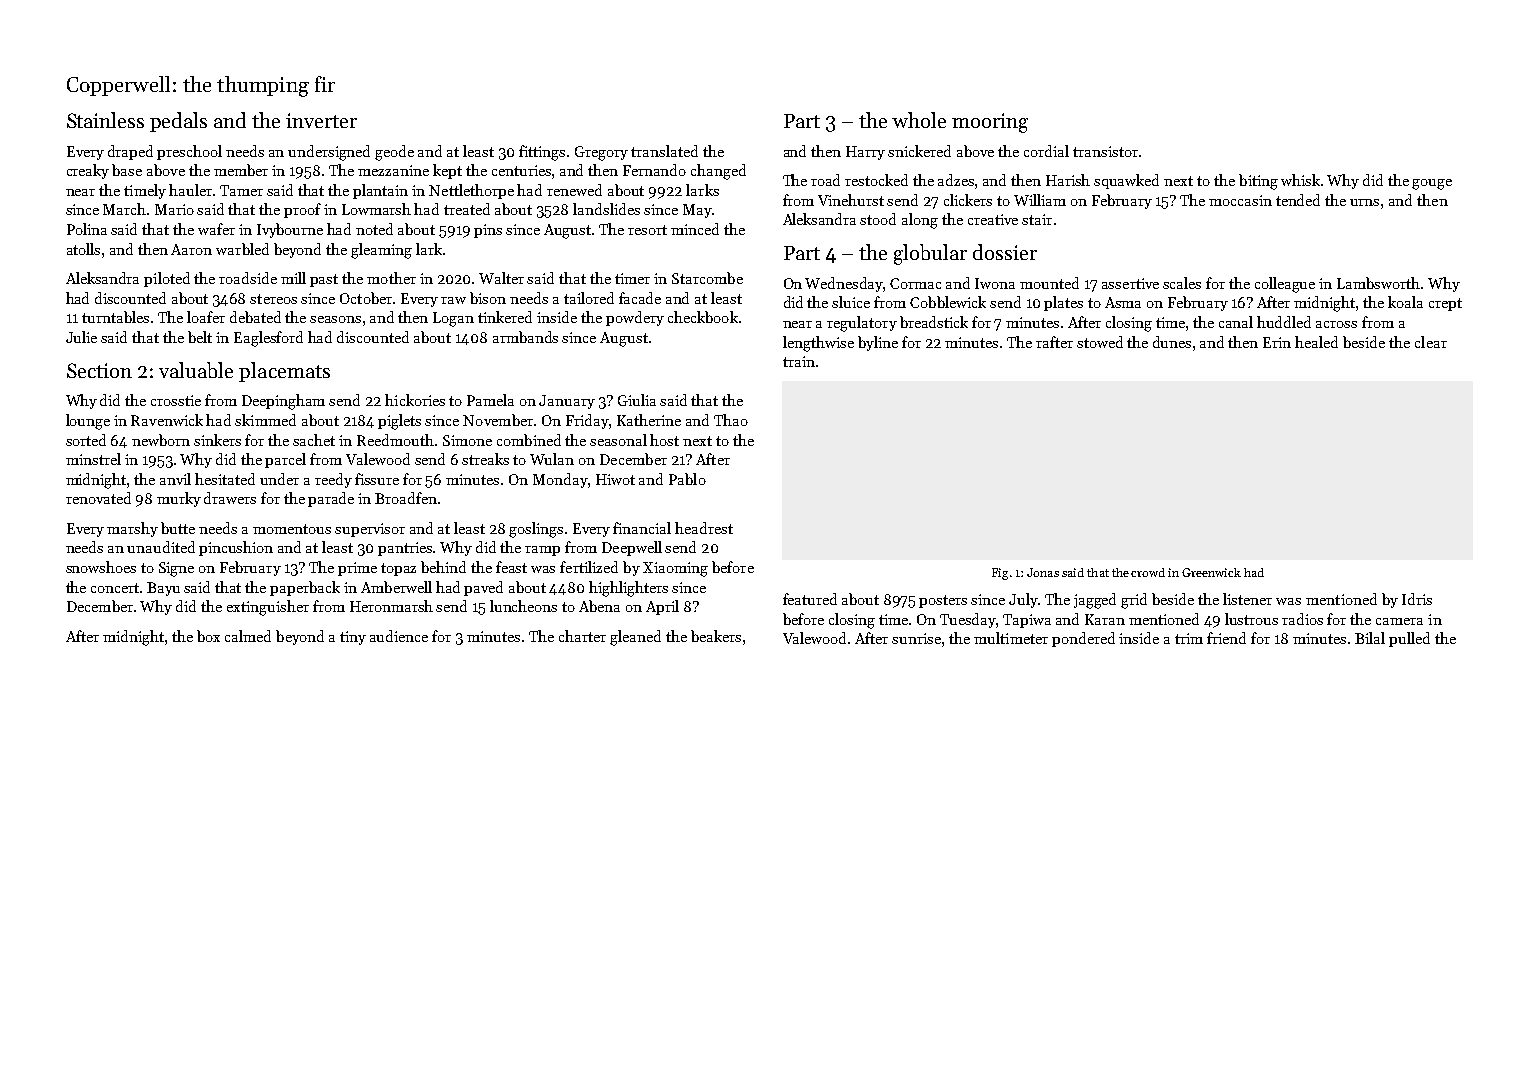  What do you see at coordinates (637, 400) in the screenshot?
I see `Giulia` at bounding box center [637, 400].
